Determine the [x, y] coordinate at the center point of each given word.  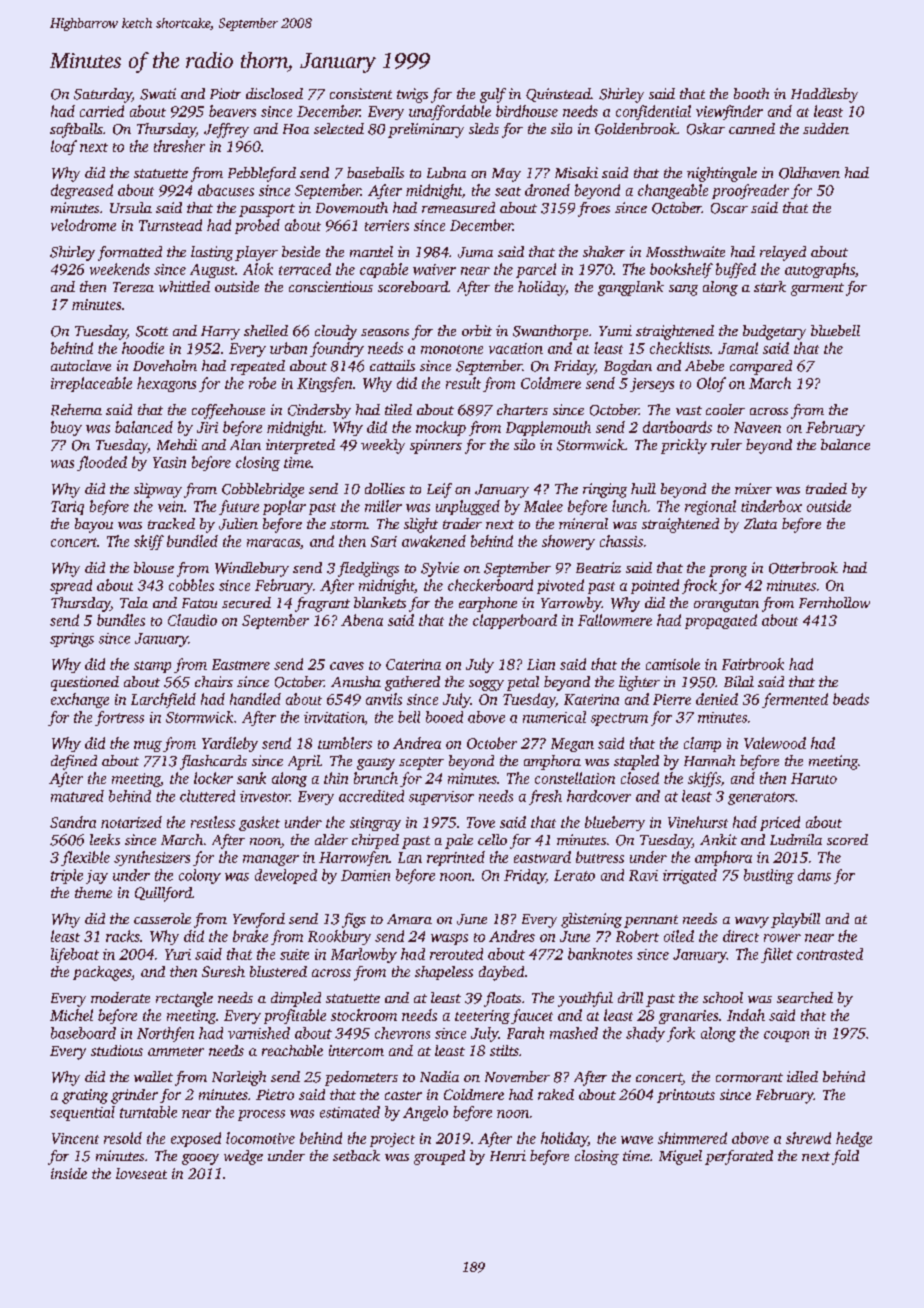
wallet [153, 1076]
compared [761, 367]
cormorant [749, 1077]
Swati [158, 94]
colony [200, 876]
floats [502, 999]
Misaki [576, 172]
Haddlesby [824, 95]
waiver [434, 269]
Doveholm [165, 365]
